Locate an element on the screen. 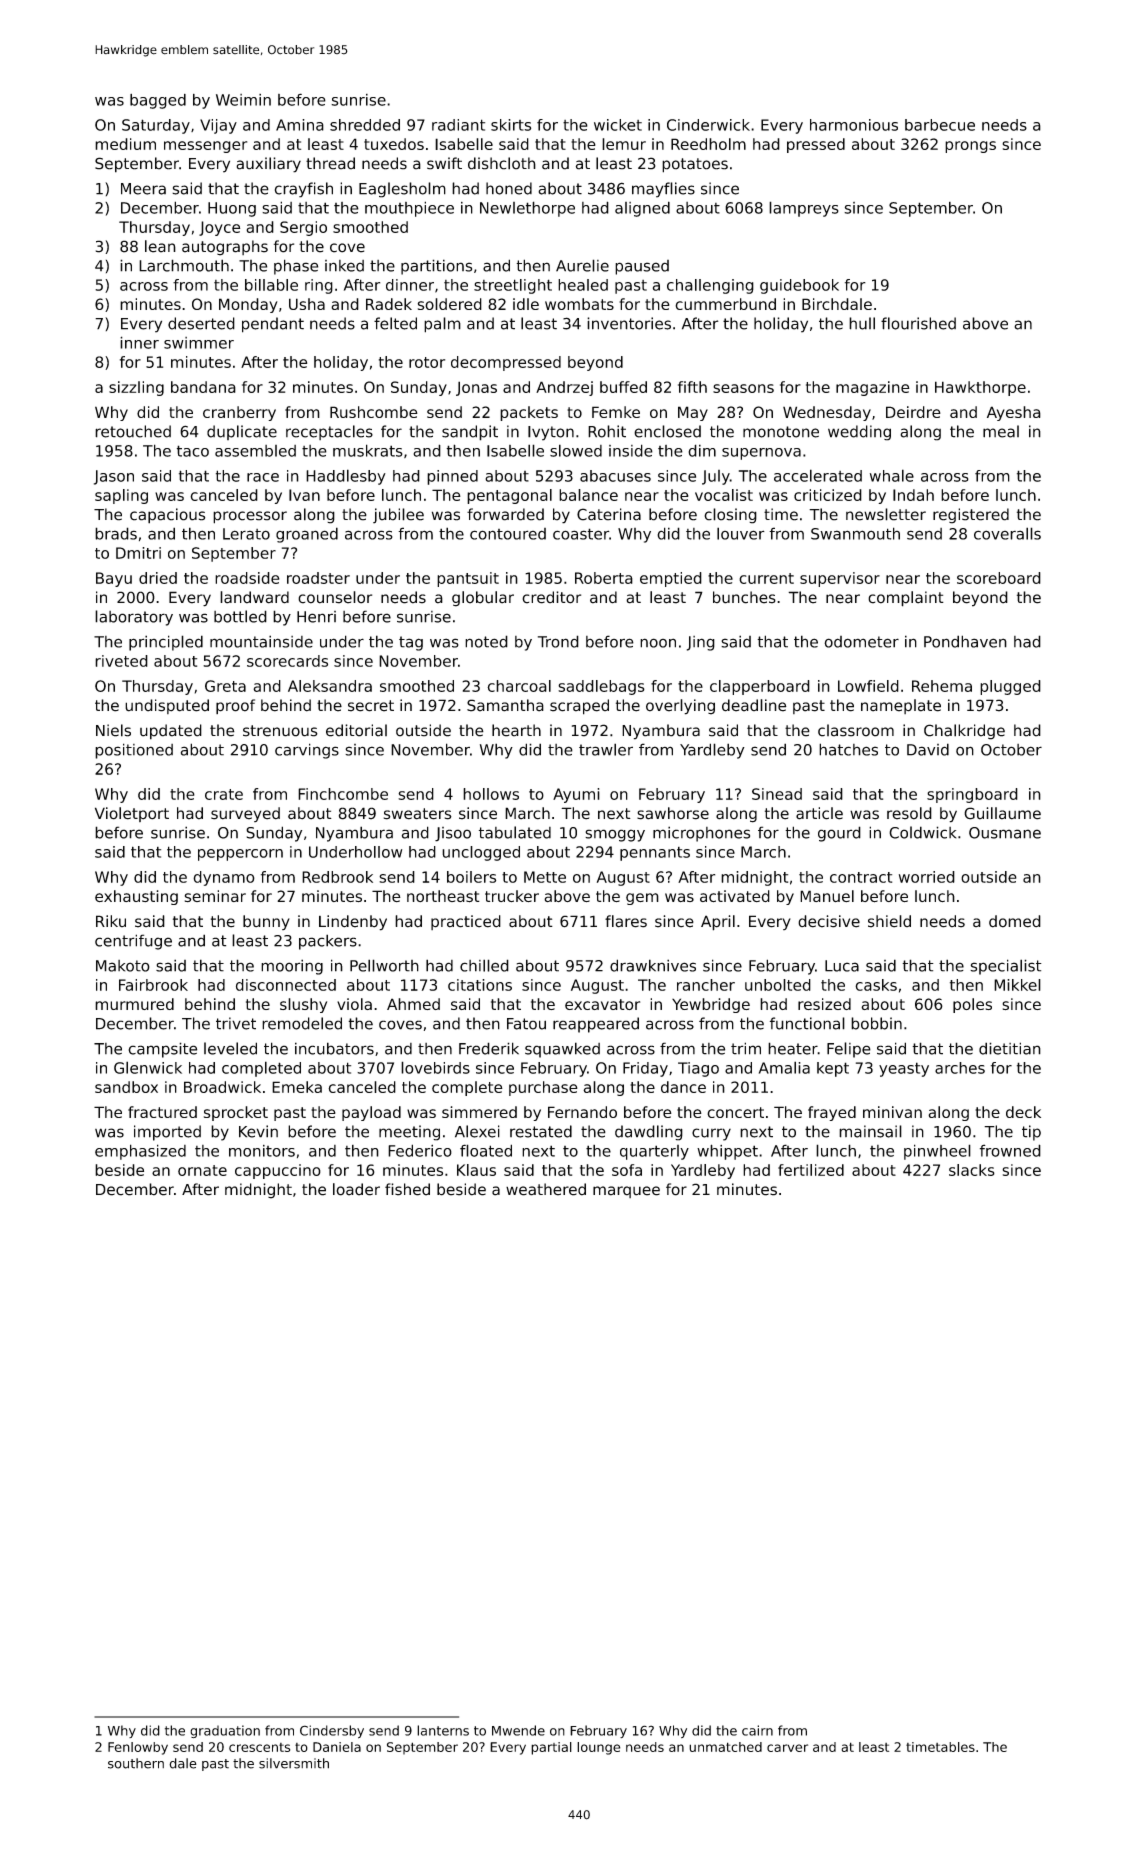  sandpit is located at coordinates (470, 433).
